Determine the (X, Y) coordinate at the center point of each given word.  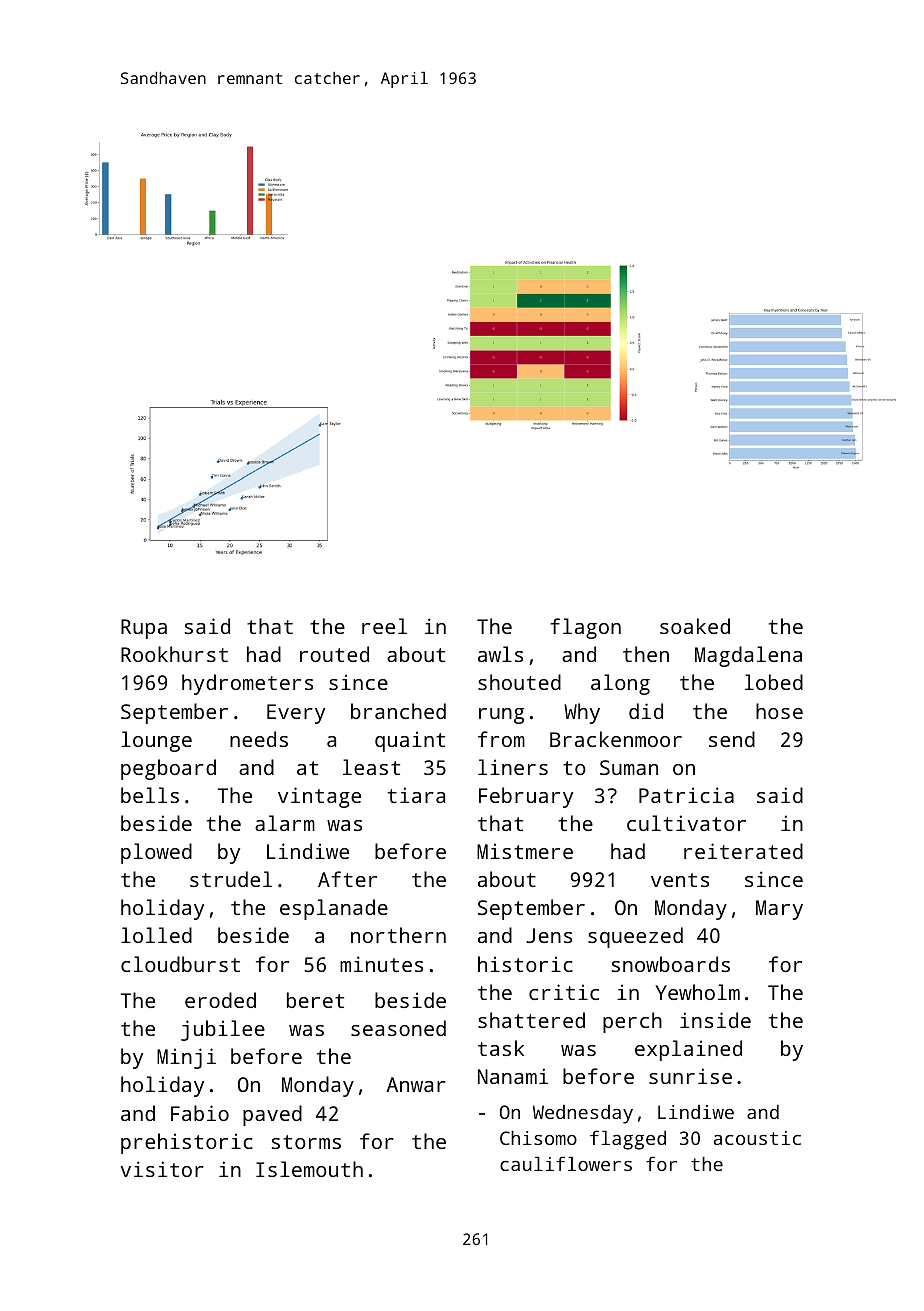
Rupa (144, 629)
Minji (186, 1058)
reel (384, 626)
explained (688, 1050)
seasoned (398, 1028)
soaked (695, 626)
